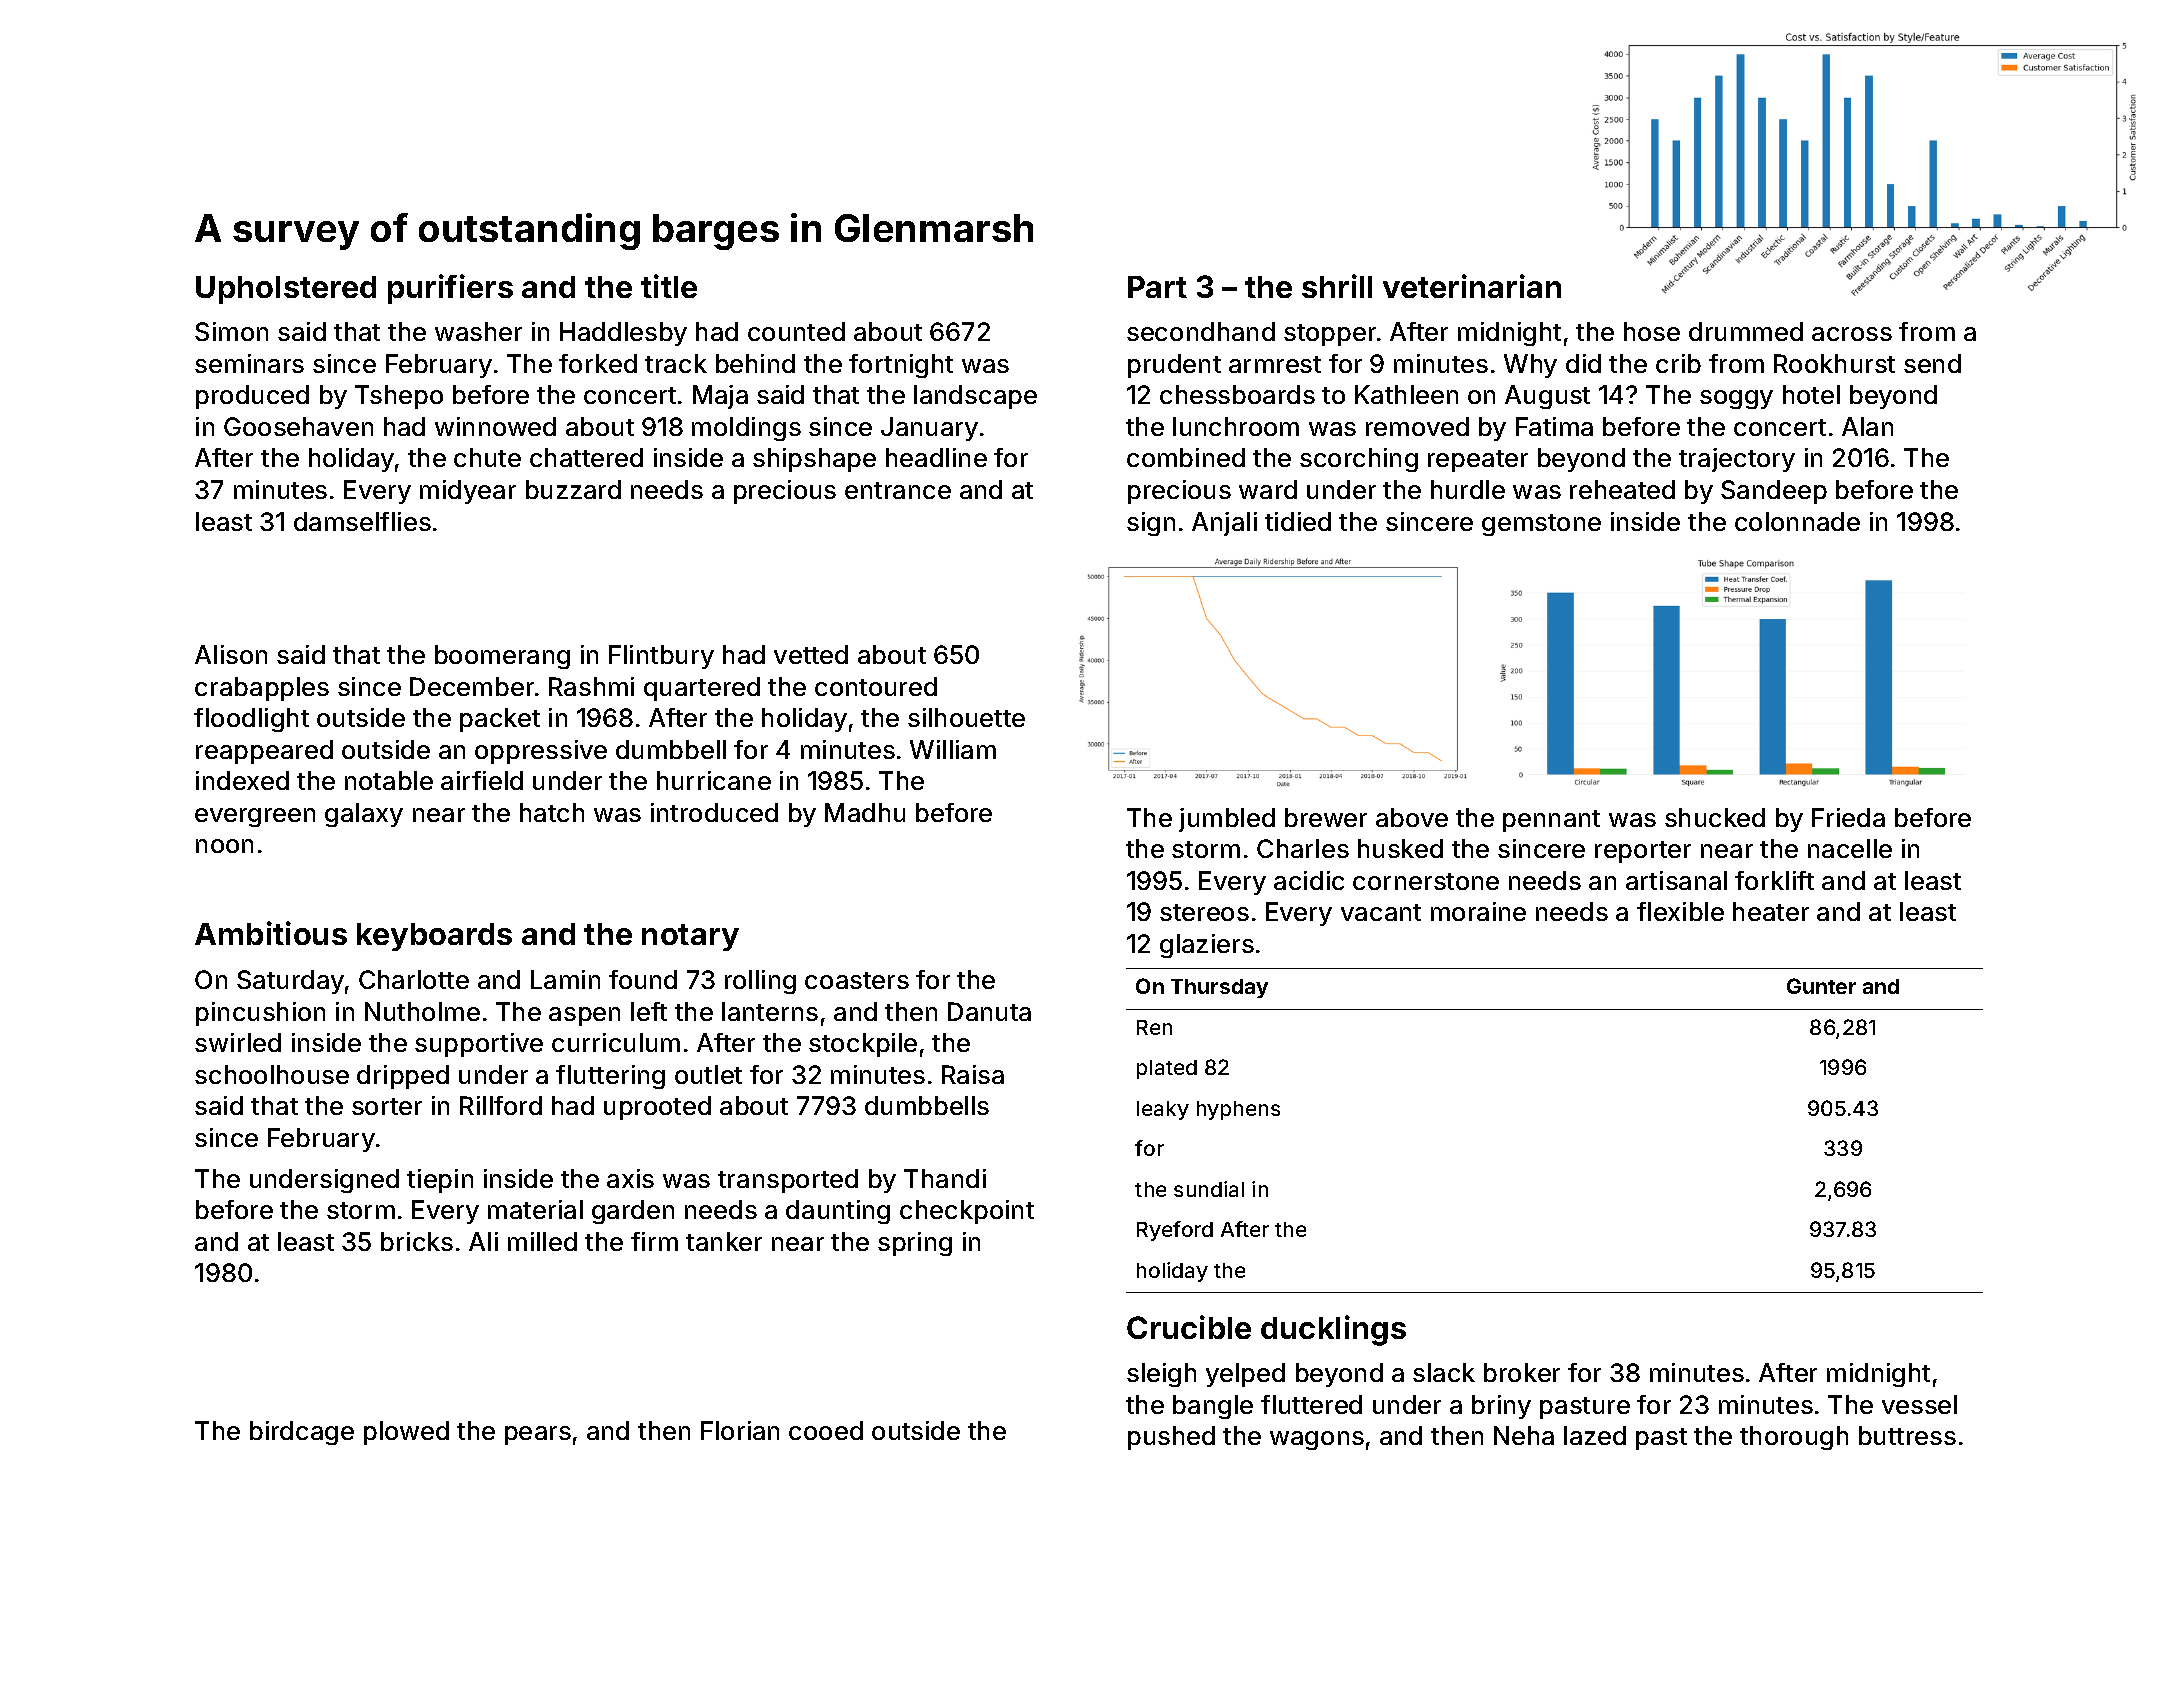 The width and height of the image is (2178, 1683). What do you see at coordinates (479, 1045) in the image?
I see `supportive` at bounding box center [479, 1045].
